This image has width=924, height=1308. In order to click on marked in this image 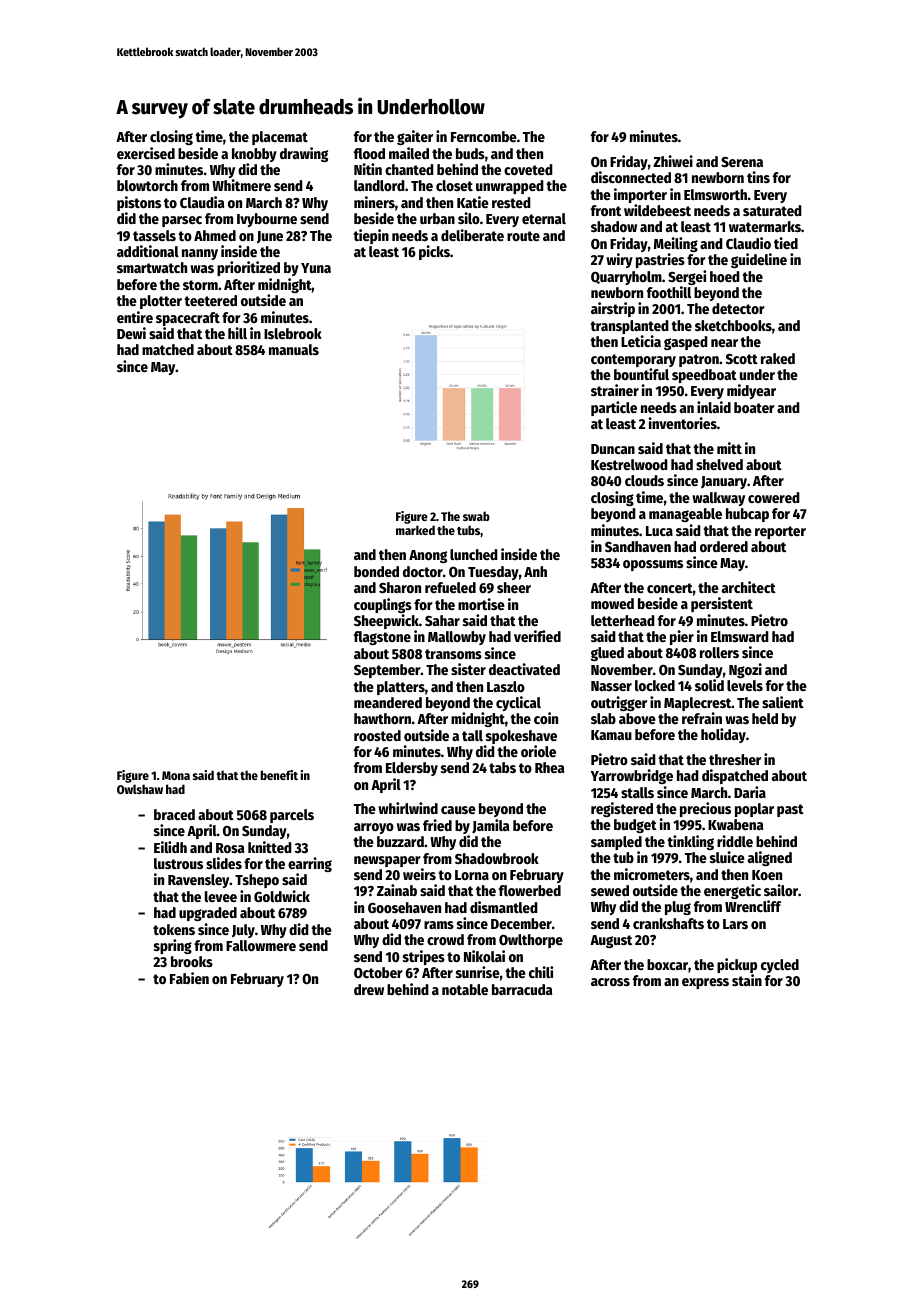, I will do `click(415, 530)`.
